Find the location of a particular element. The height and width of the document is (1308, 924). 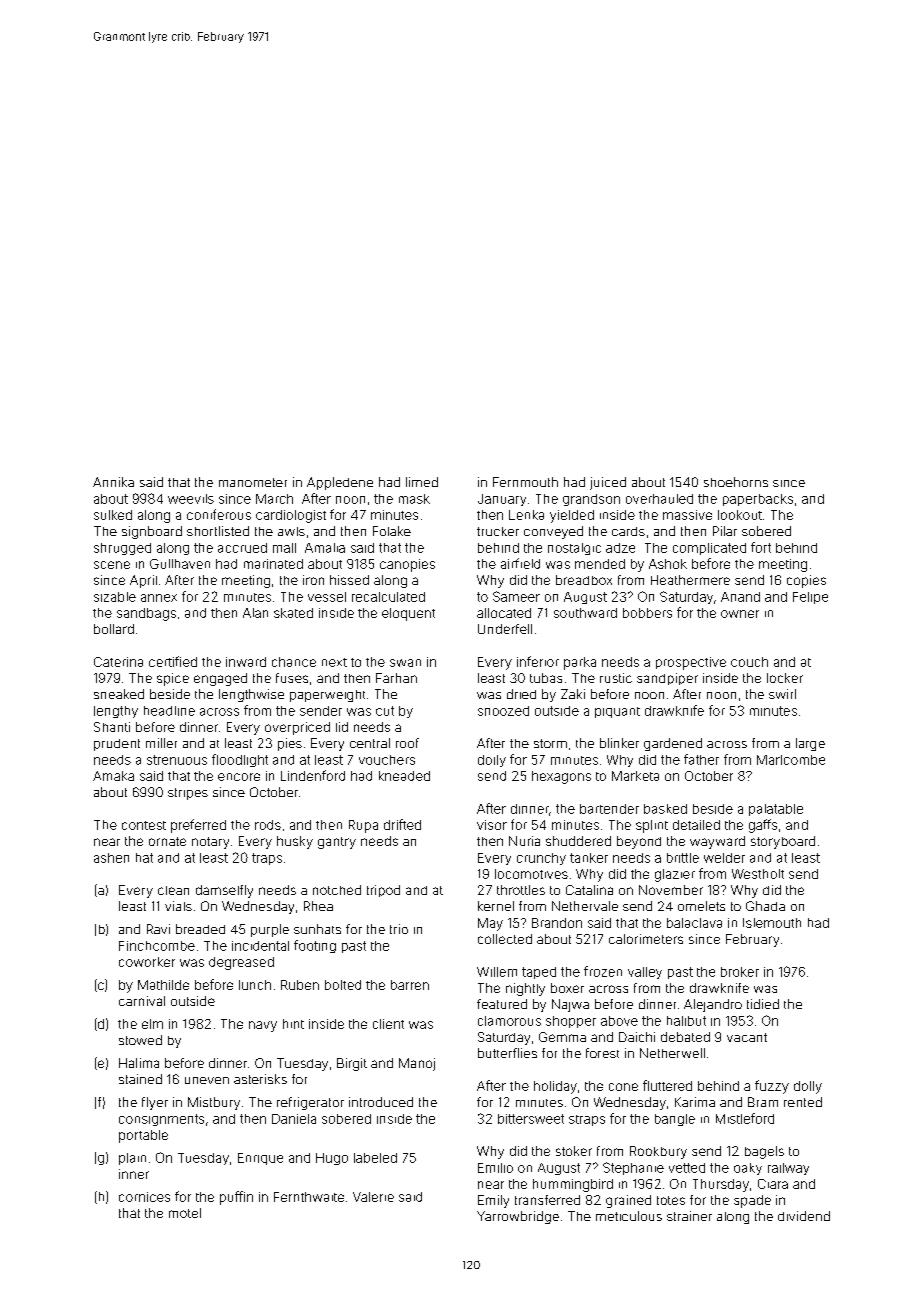

marinated is located at coordinates (273, 564).
